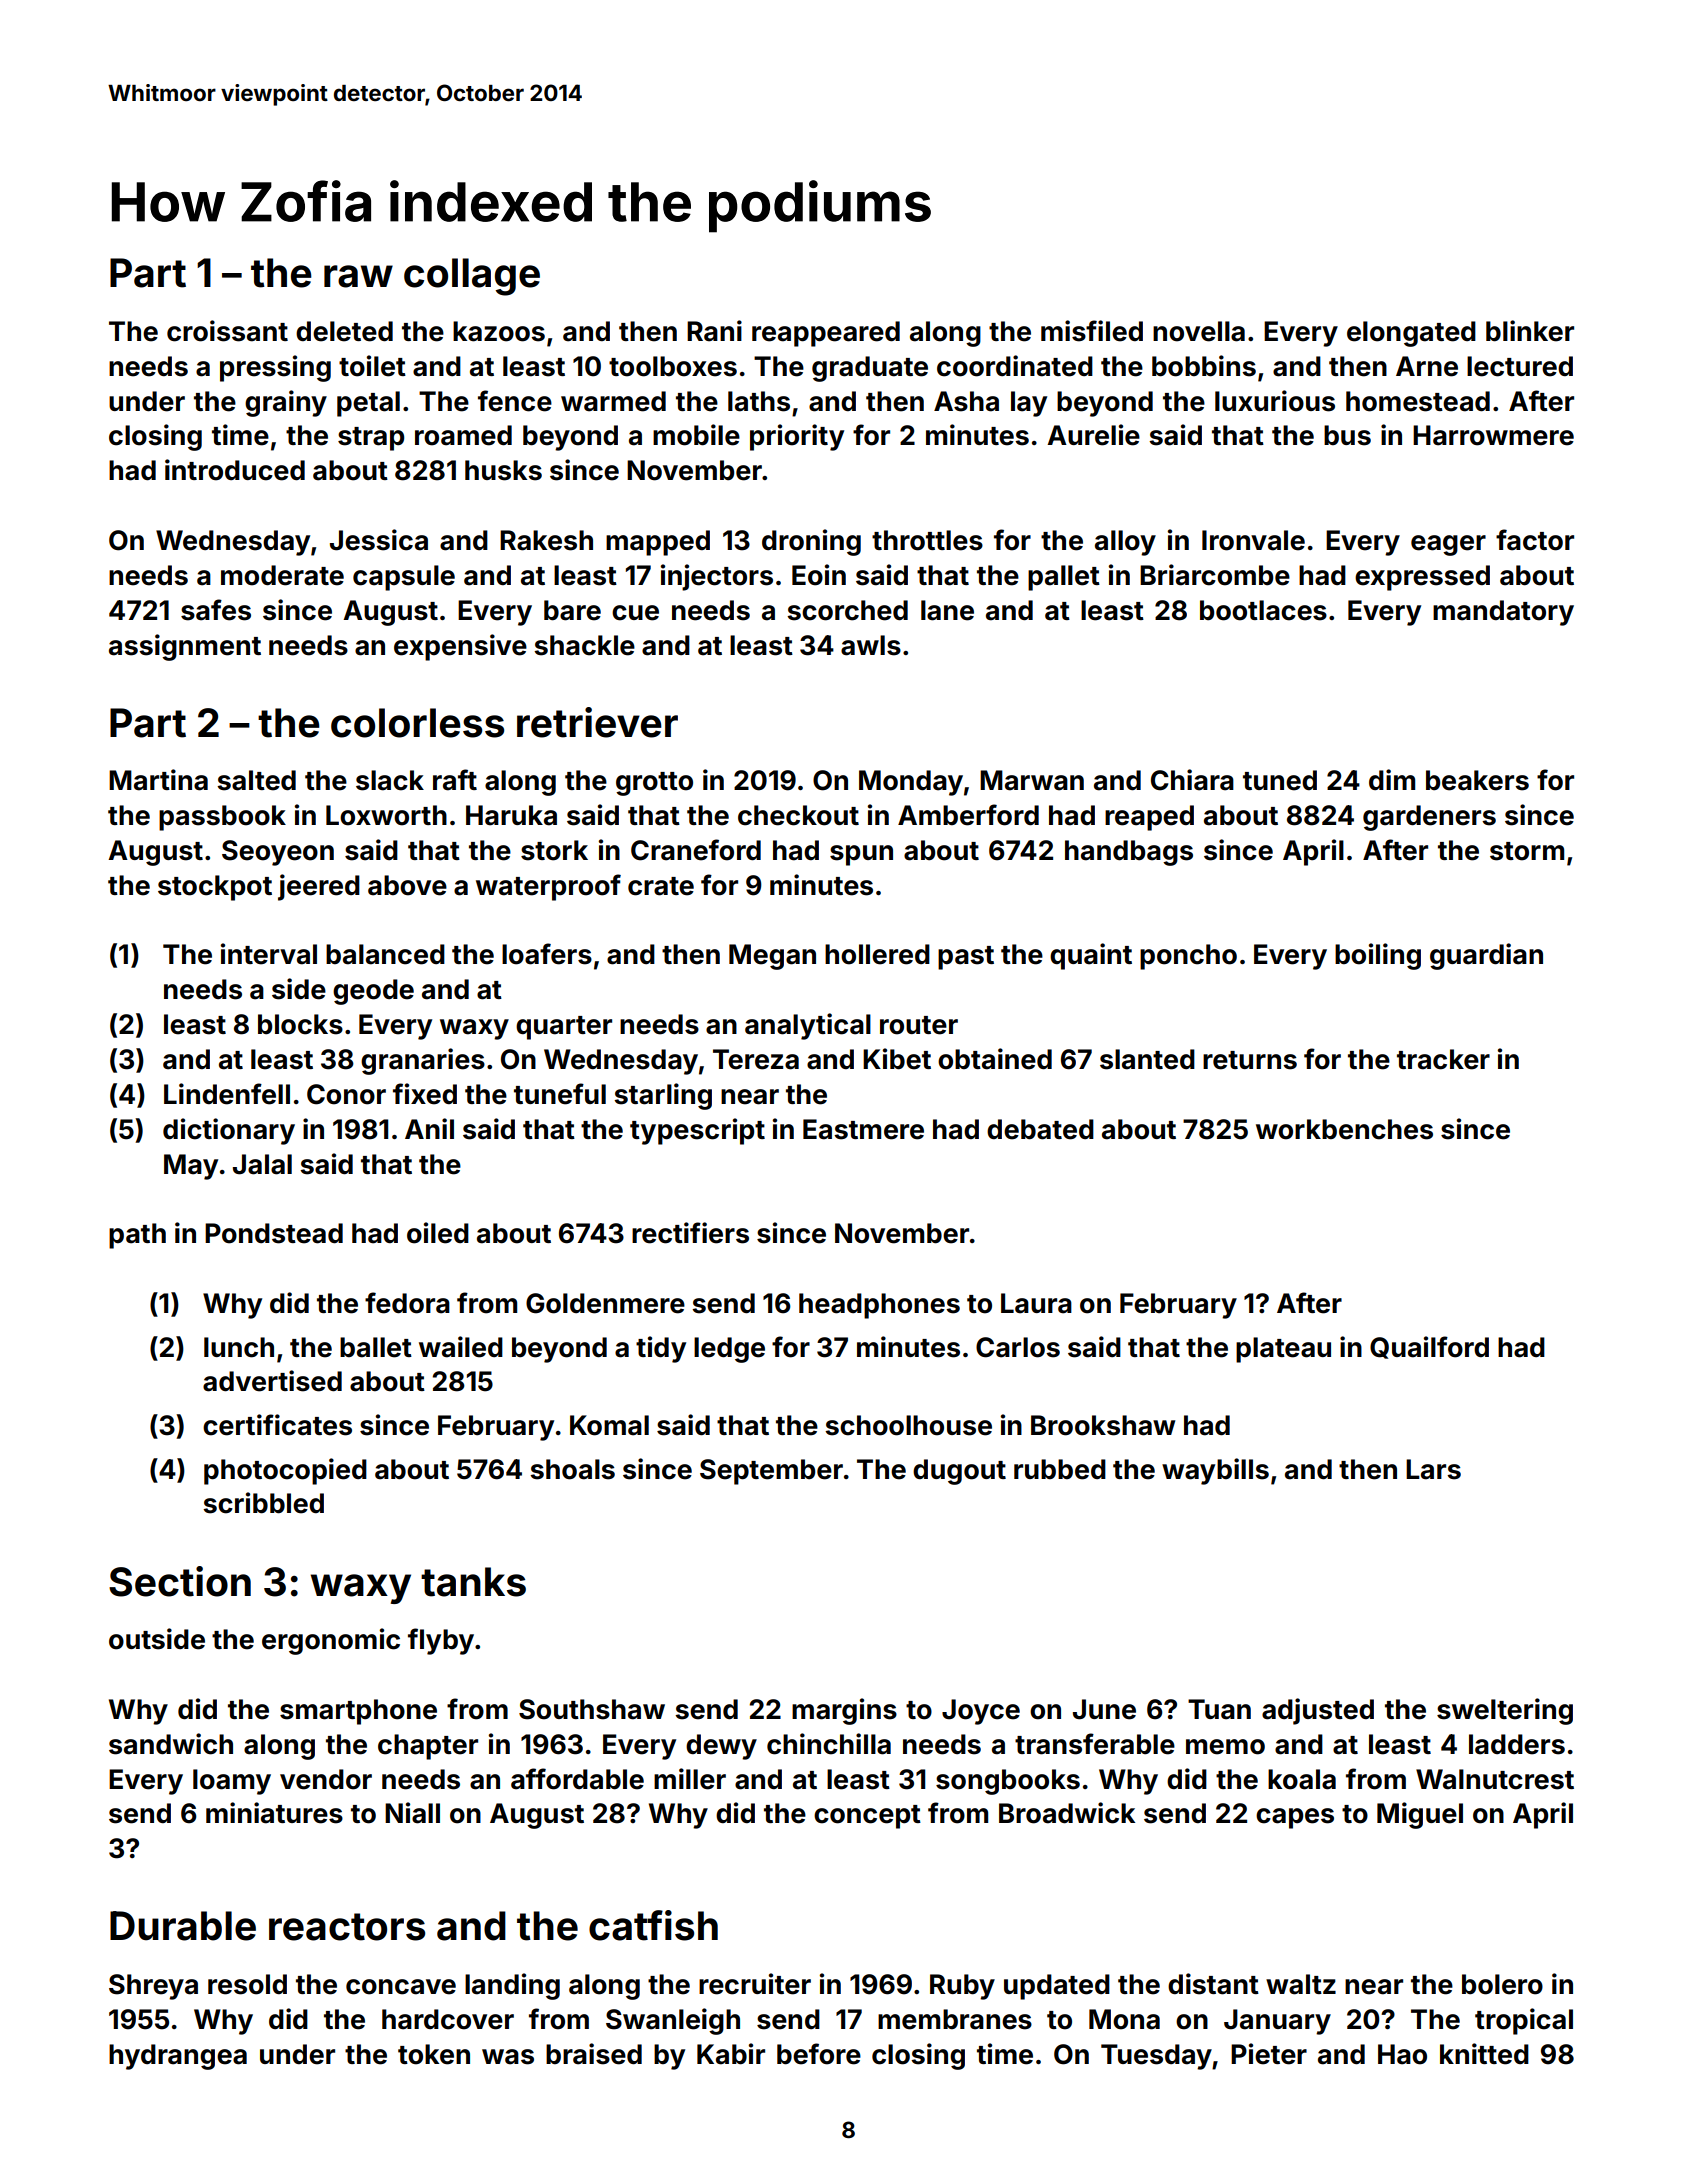 Image resolution: width=1683 pixels, height=2178 pixels. I want to click on loafers, so click(547, 954).
